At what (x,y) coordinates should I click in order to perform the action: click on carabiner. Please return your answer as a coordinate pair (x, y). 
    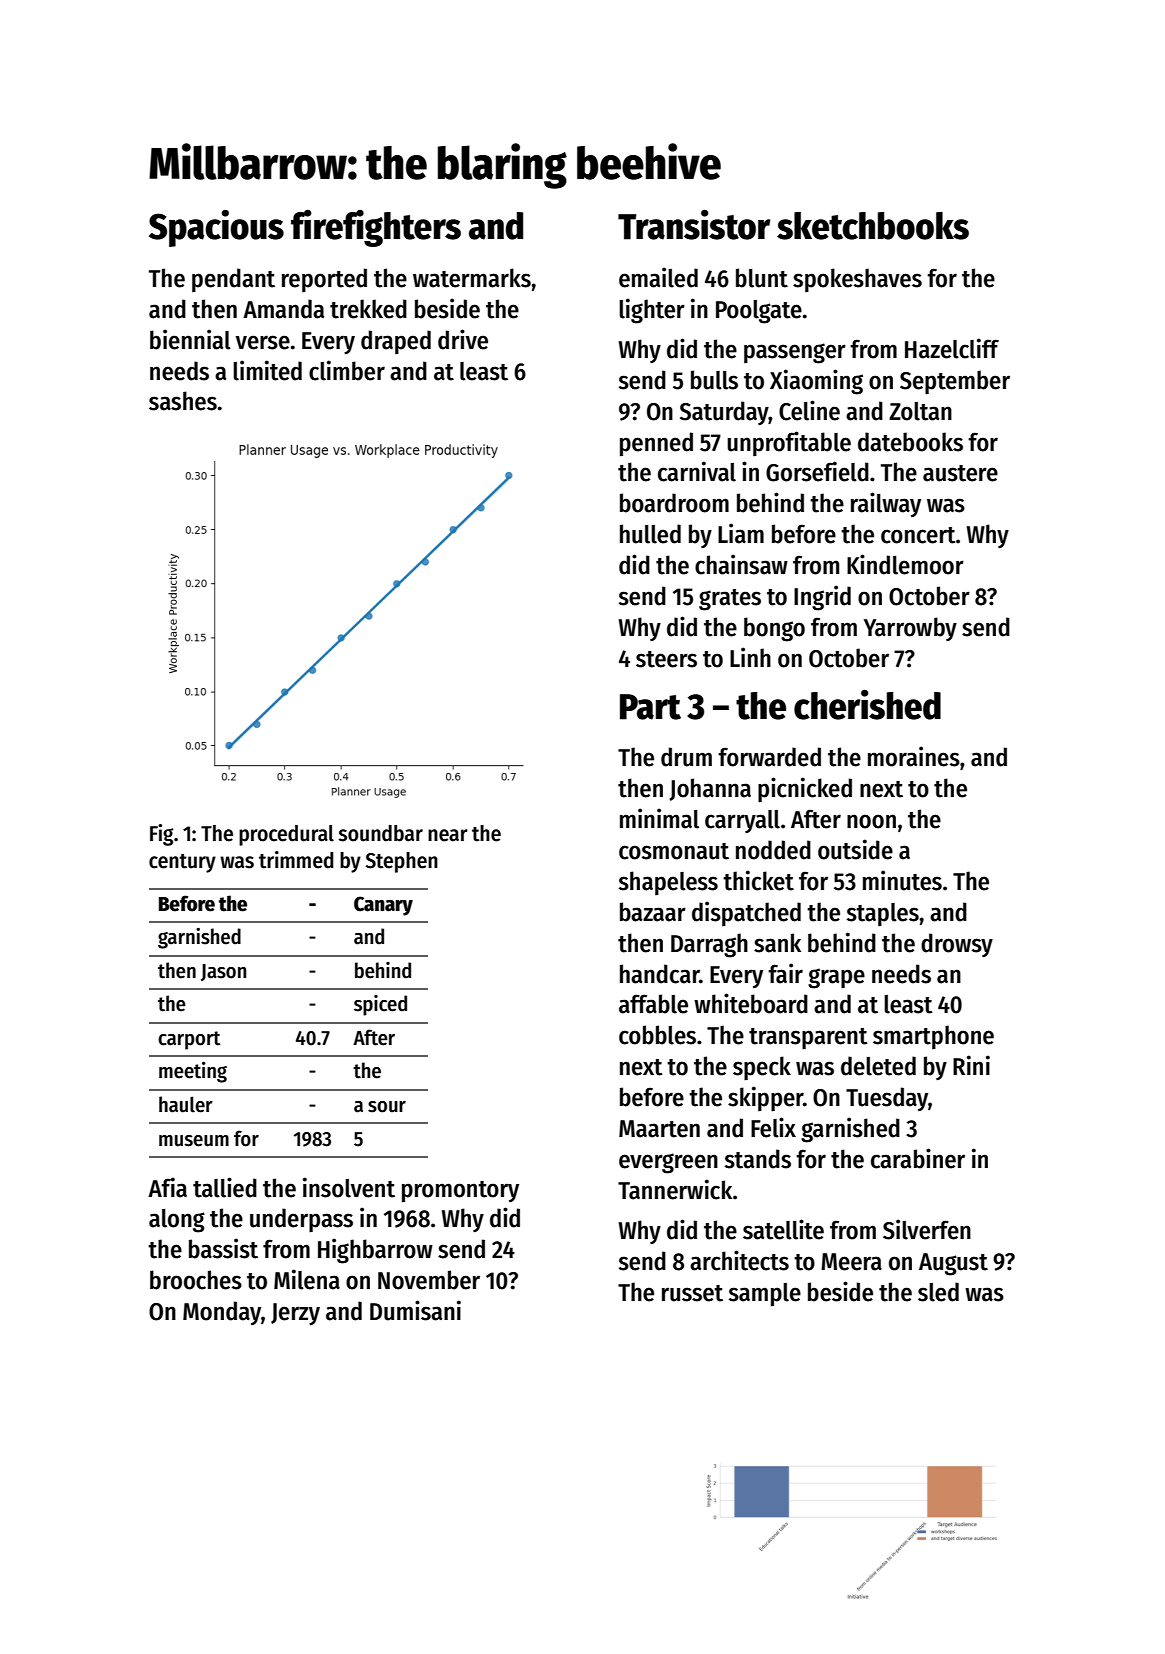
    Looking at the image, I should click on (918, 1158).
